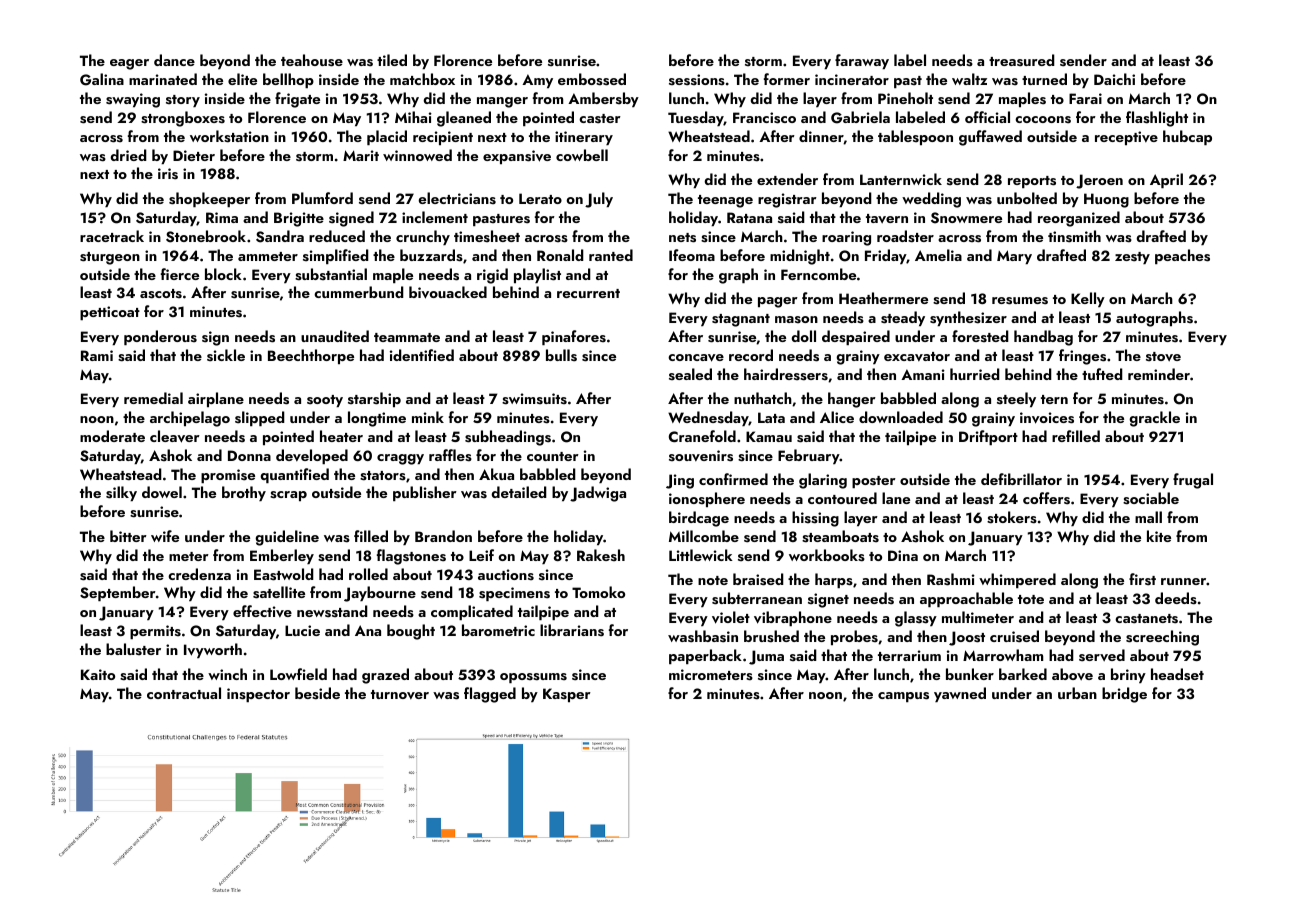  Describe the element at coordinates (112, 436) in the screenshot. I see `moderate` at that location.
